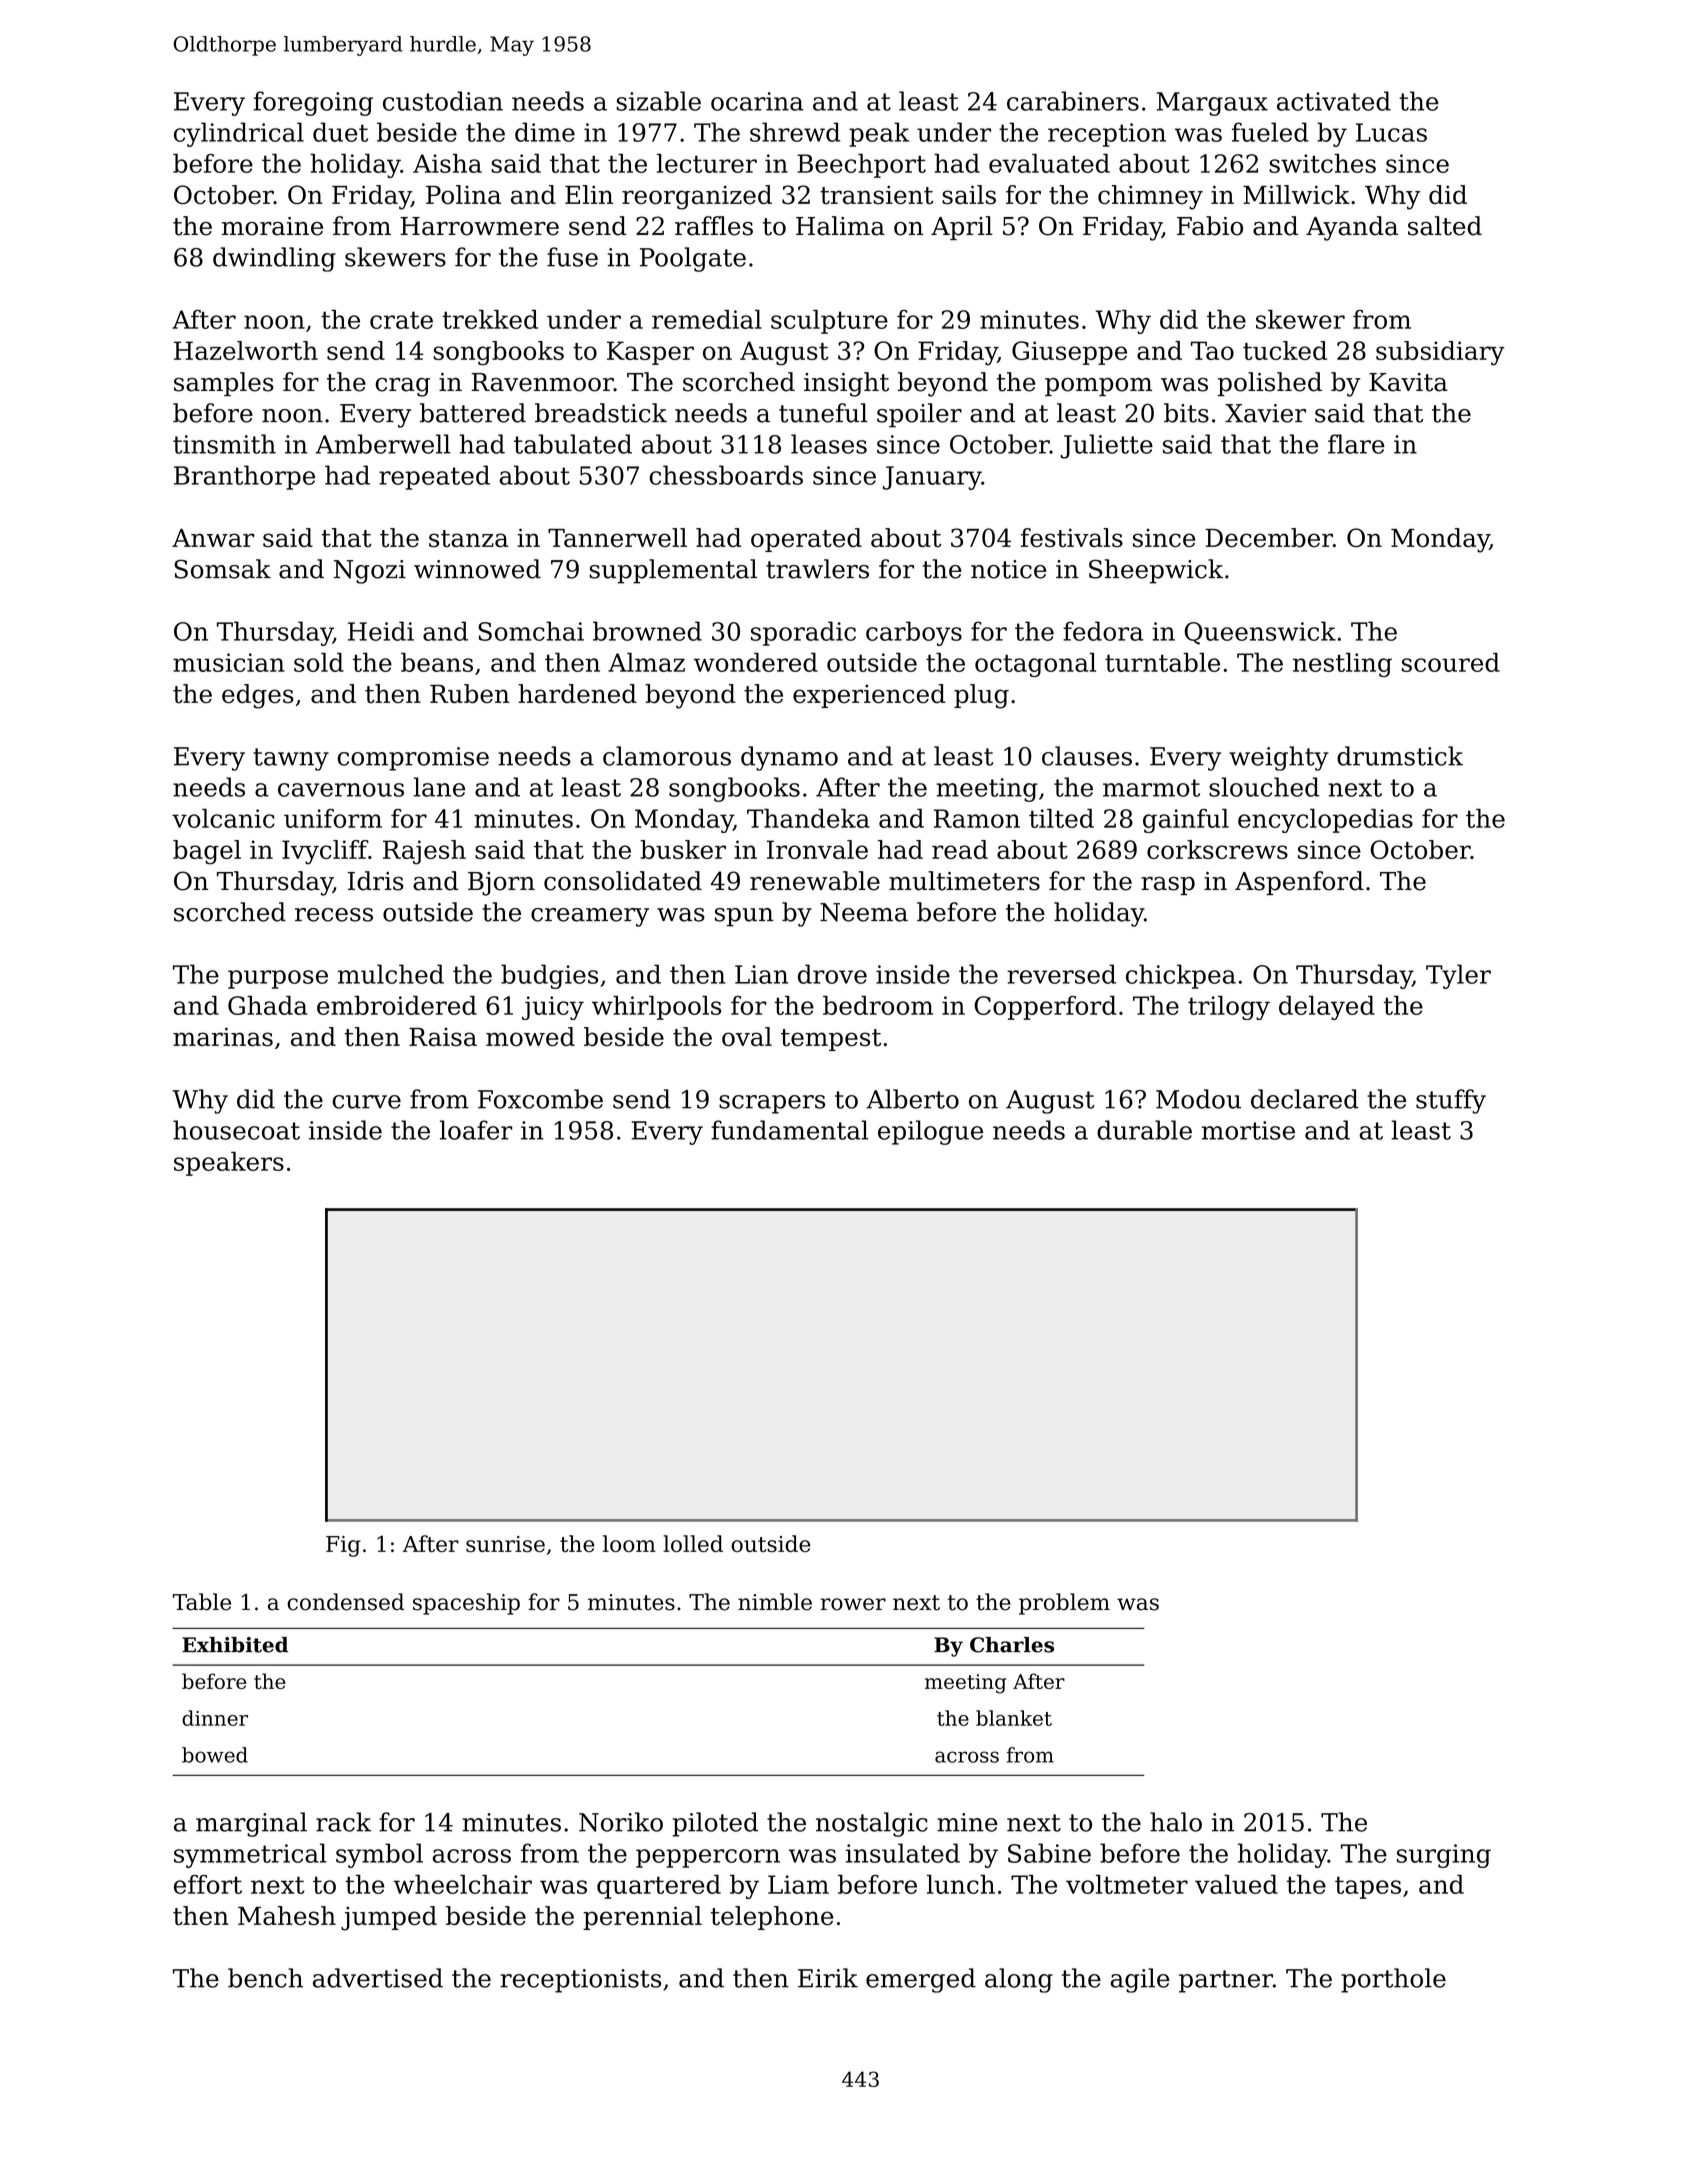  Describe the element at coordinates (239, 134) in the screenshot. I see `cylindrical` at that location.
